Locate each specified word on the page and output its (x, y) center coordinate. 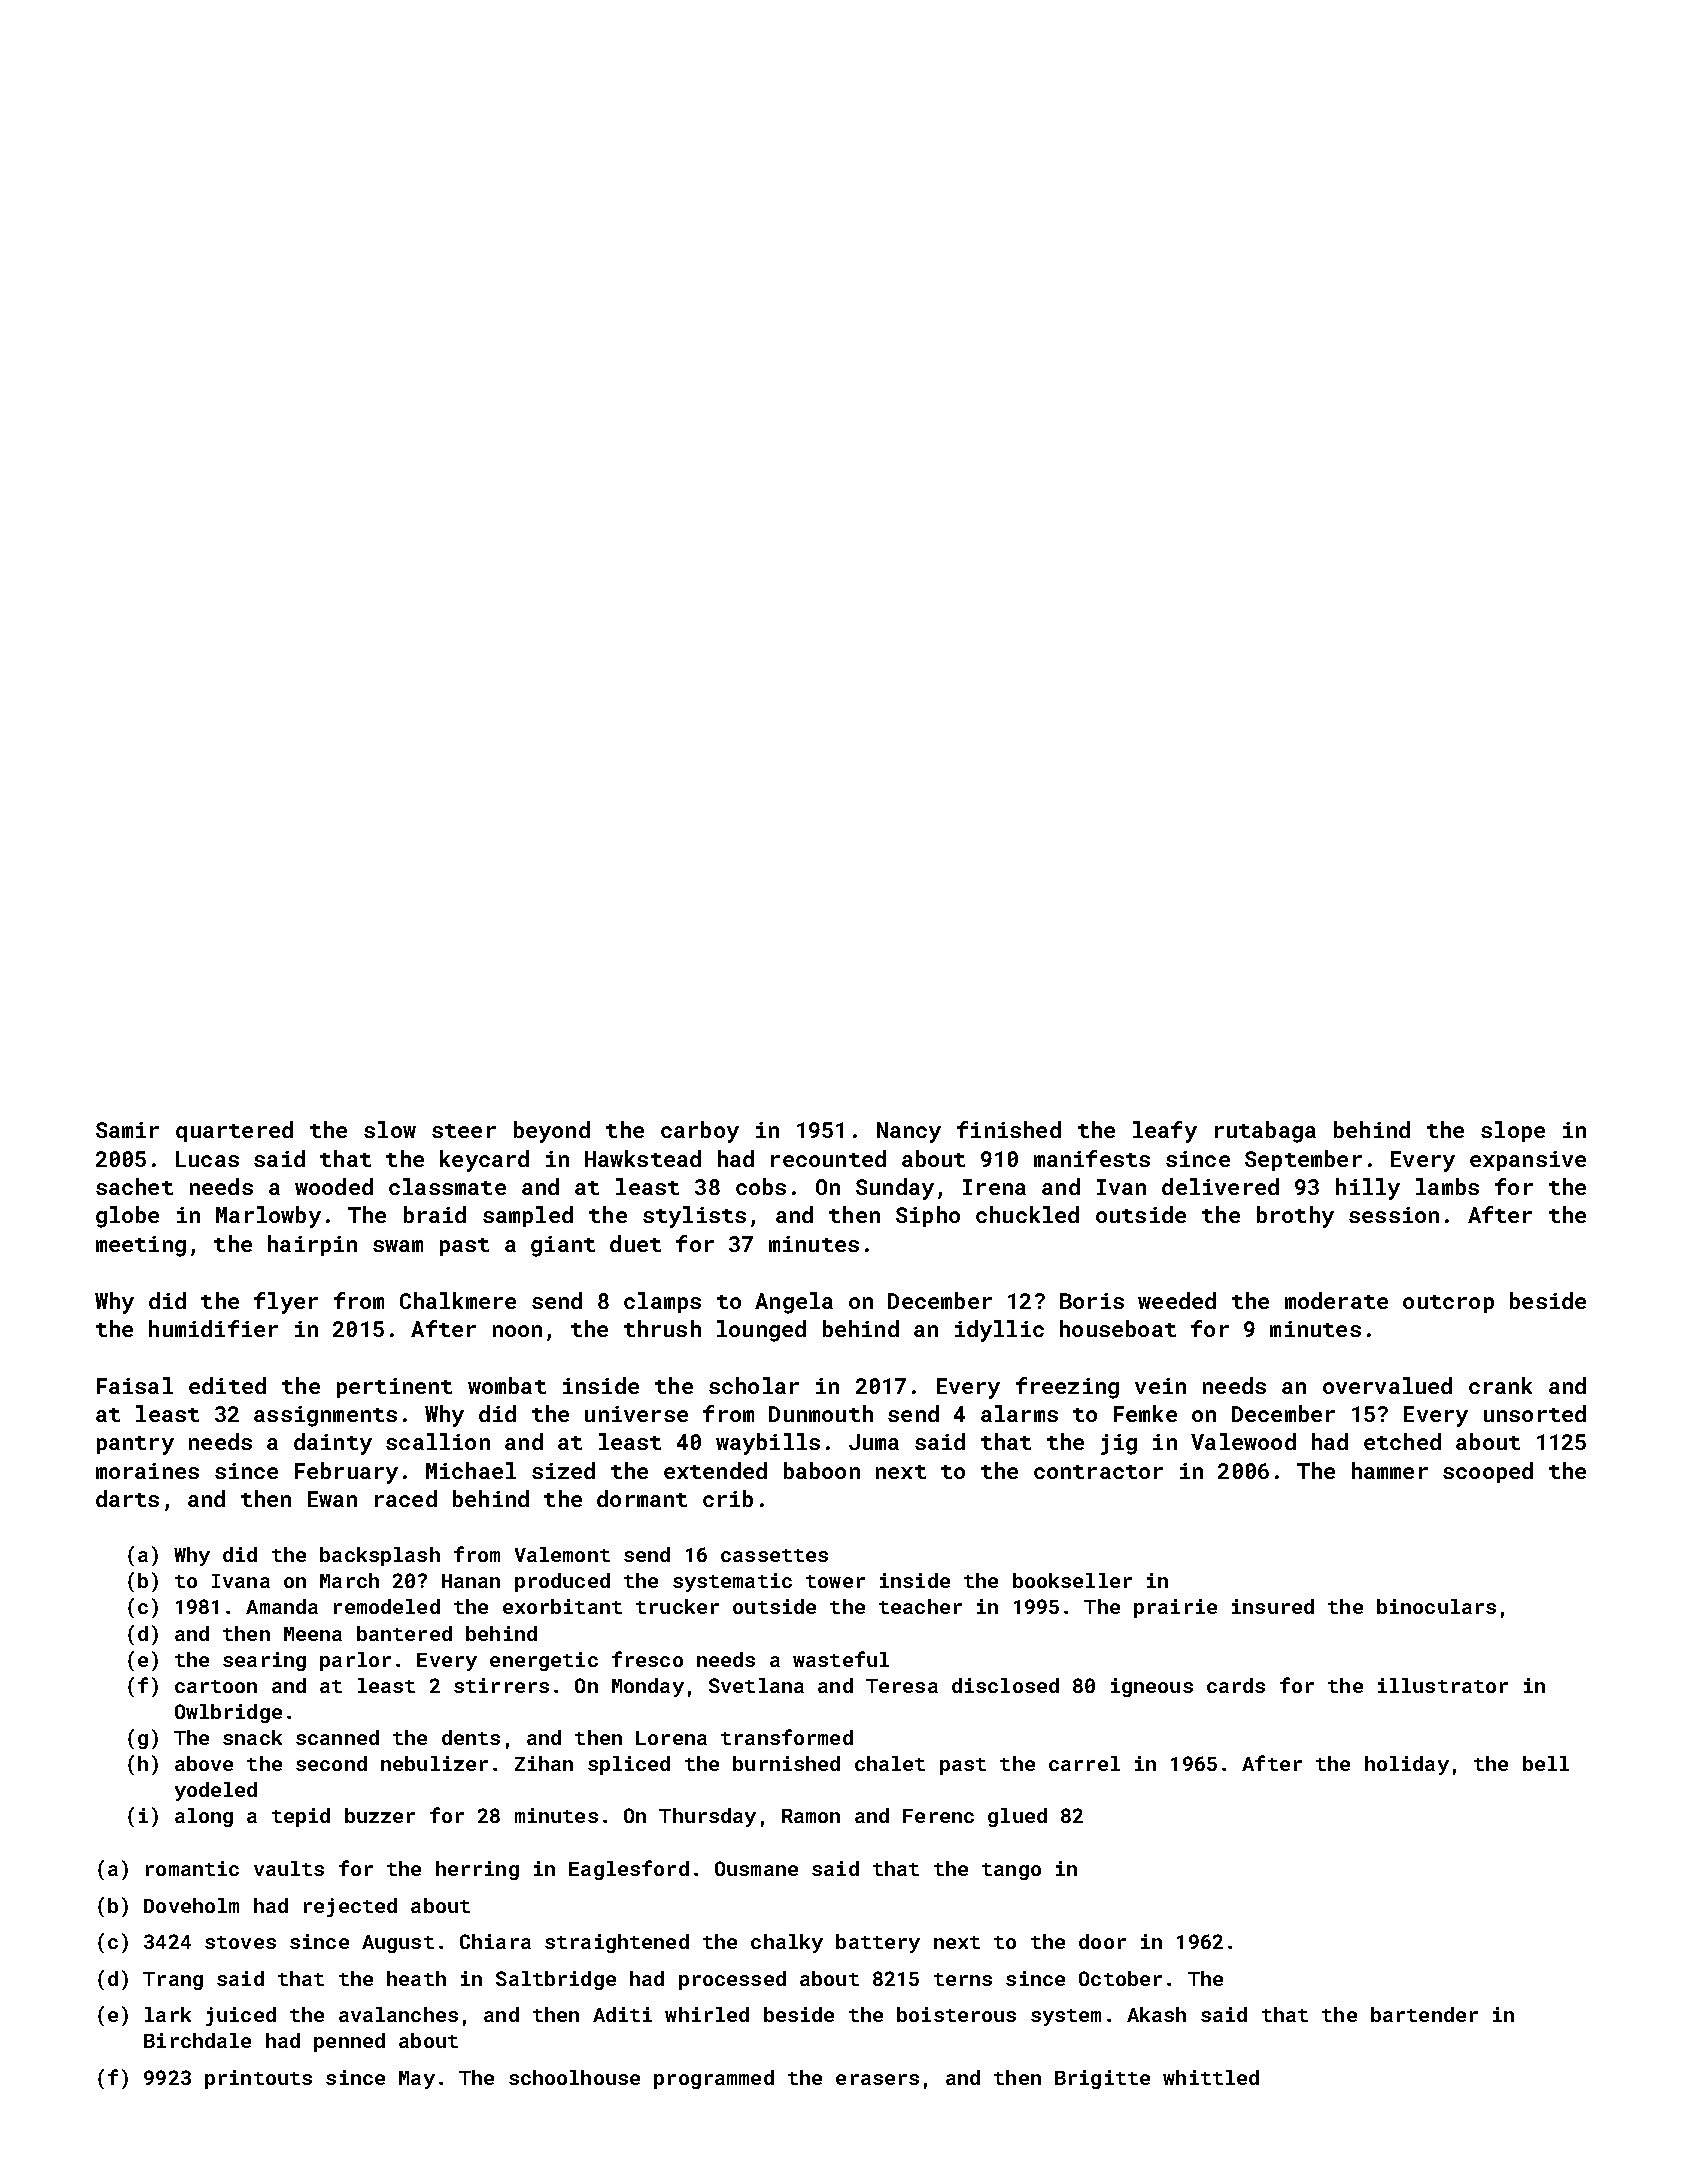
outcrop (1448, 1304)
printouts (258, 2079)
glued (1017, 1817)
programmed (714, 2079)
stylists (694, 1217)
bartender (1424, 2014)
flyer (286, 1303)
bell (1546, 1763)
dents (471, 1737)
